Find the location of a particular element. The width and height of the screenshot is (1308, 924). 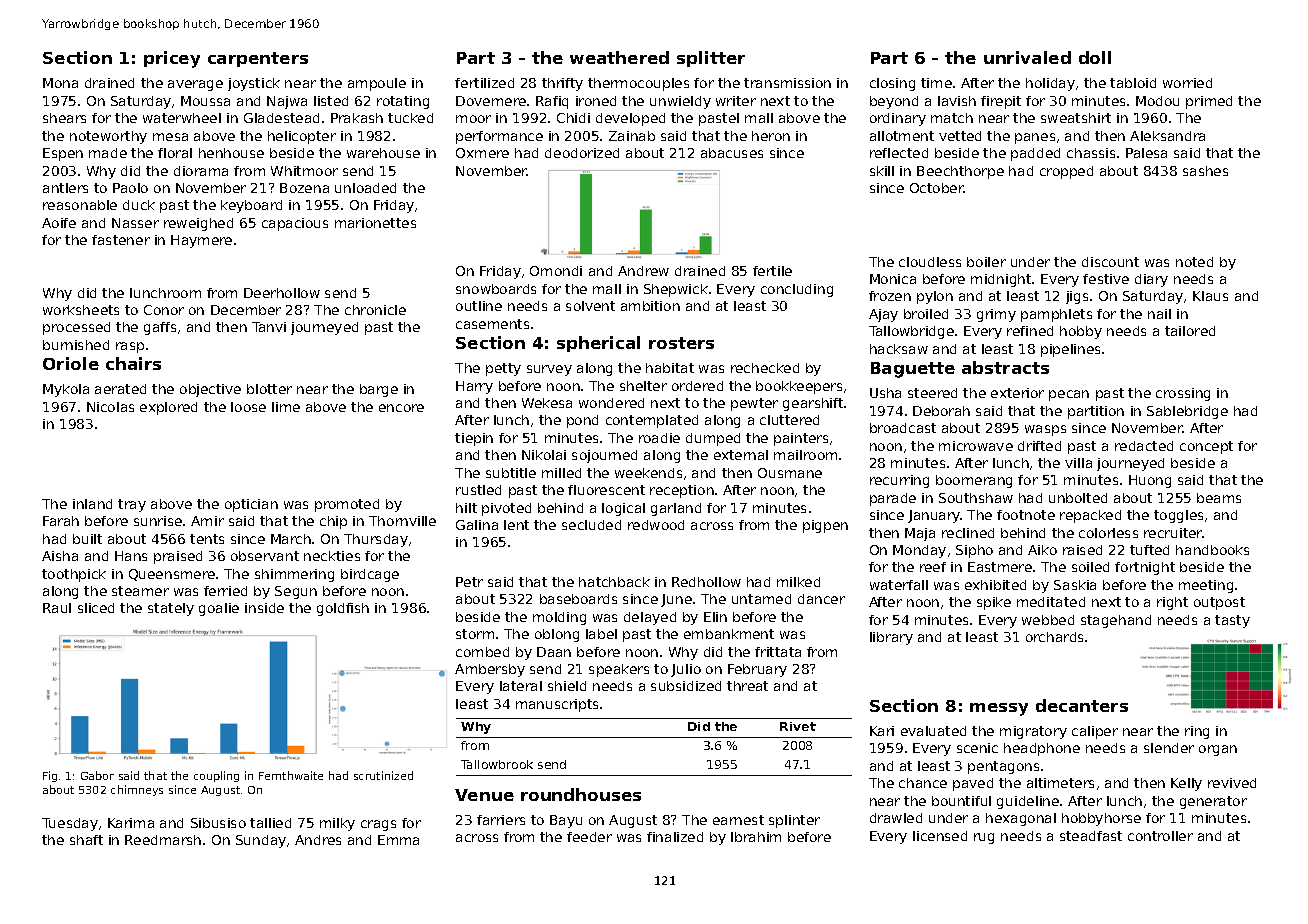

snowboards is located at coordinates (496, 289).
